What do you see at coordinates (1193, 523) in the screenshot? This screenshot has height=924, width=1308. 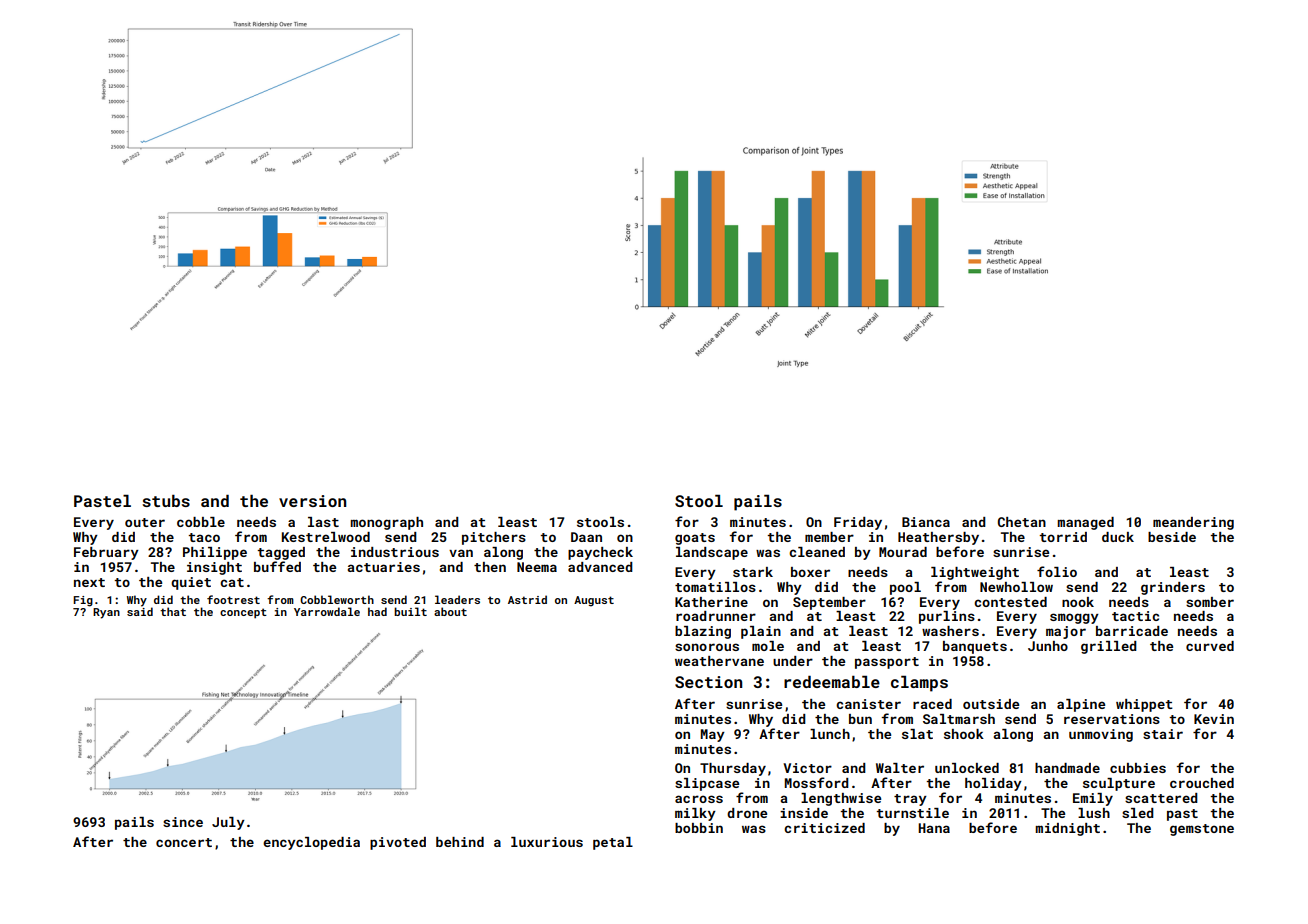 I see `meandering` at bounding box center [1193, 523].
